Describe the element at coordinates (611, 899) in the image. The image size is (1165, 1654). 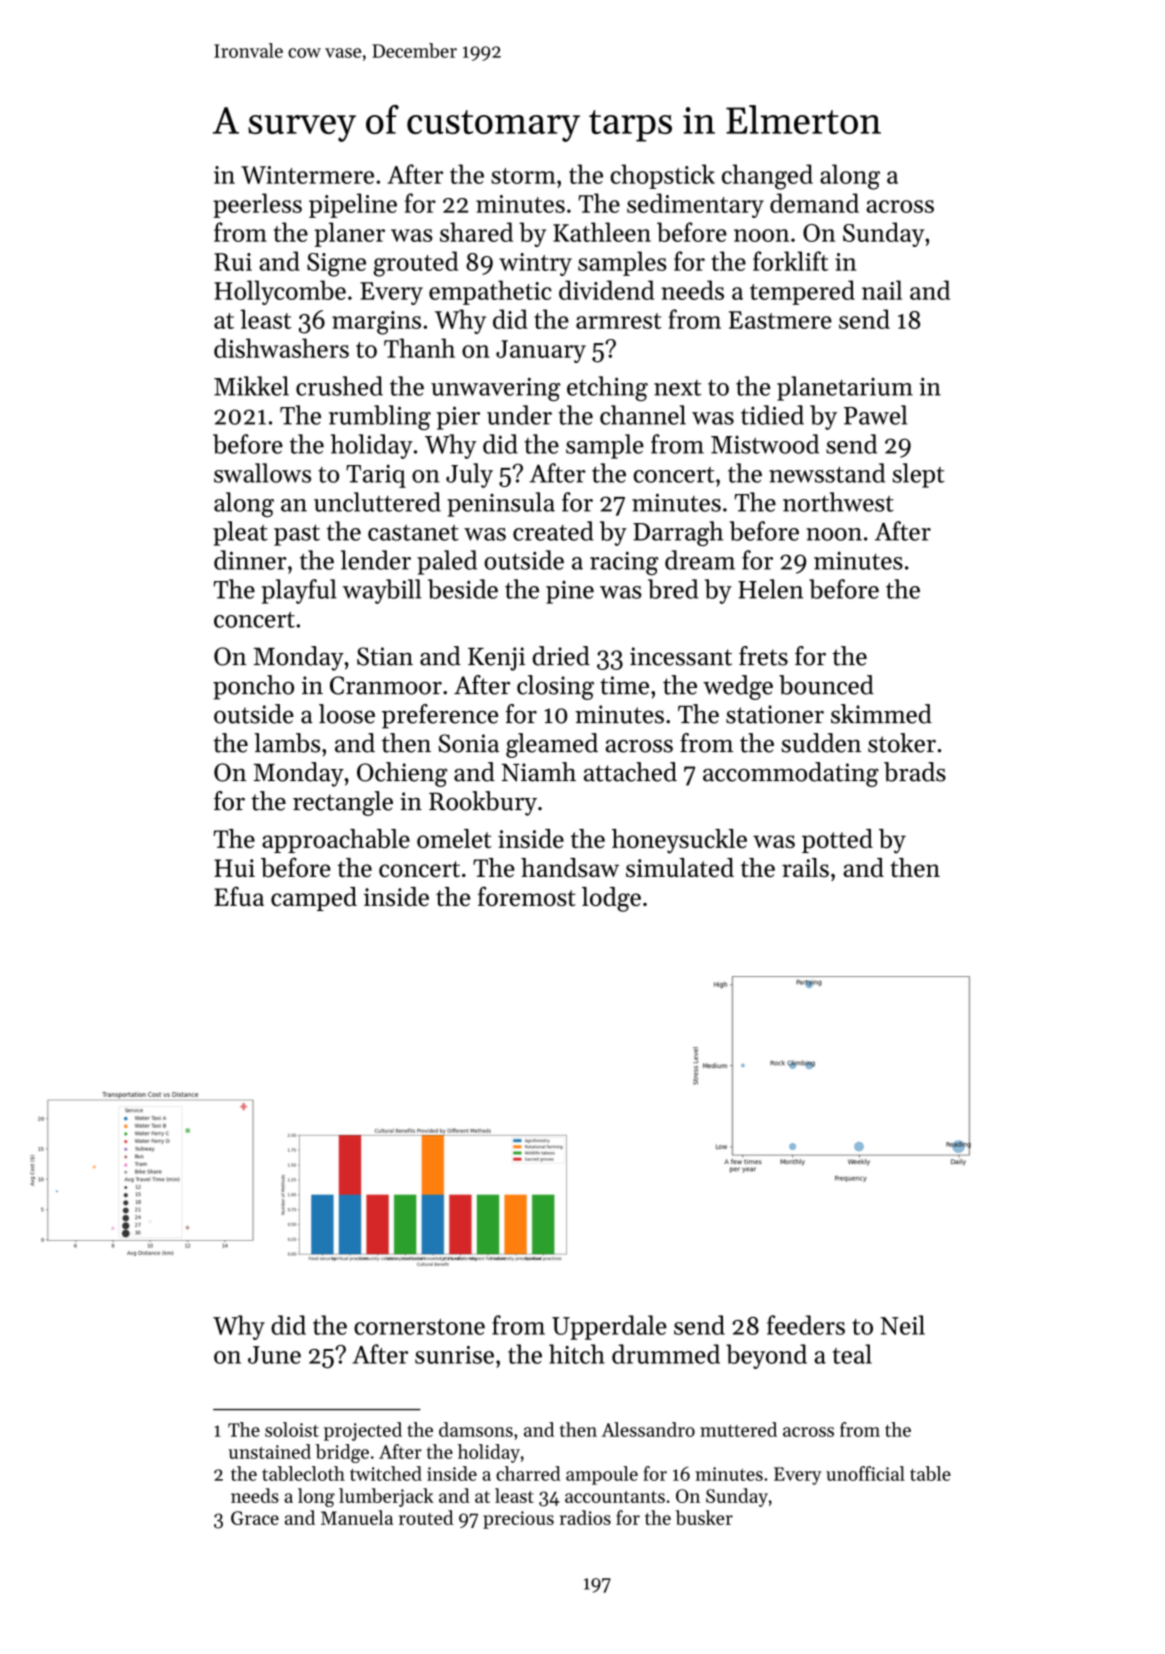
I see `lodge` at that location.
